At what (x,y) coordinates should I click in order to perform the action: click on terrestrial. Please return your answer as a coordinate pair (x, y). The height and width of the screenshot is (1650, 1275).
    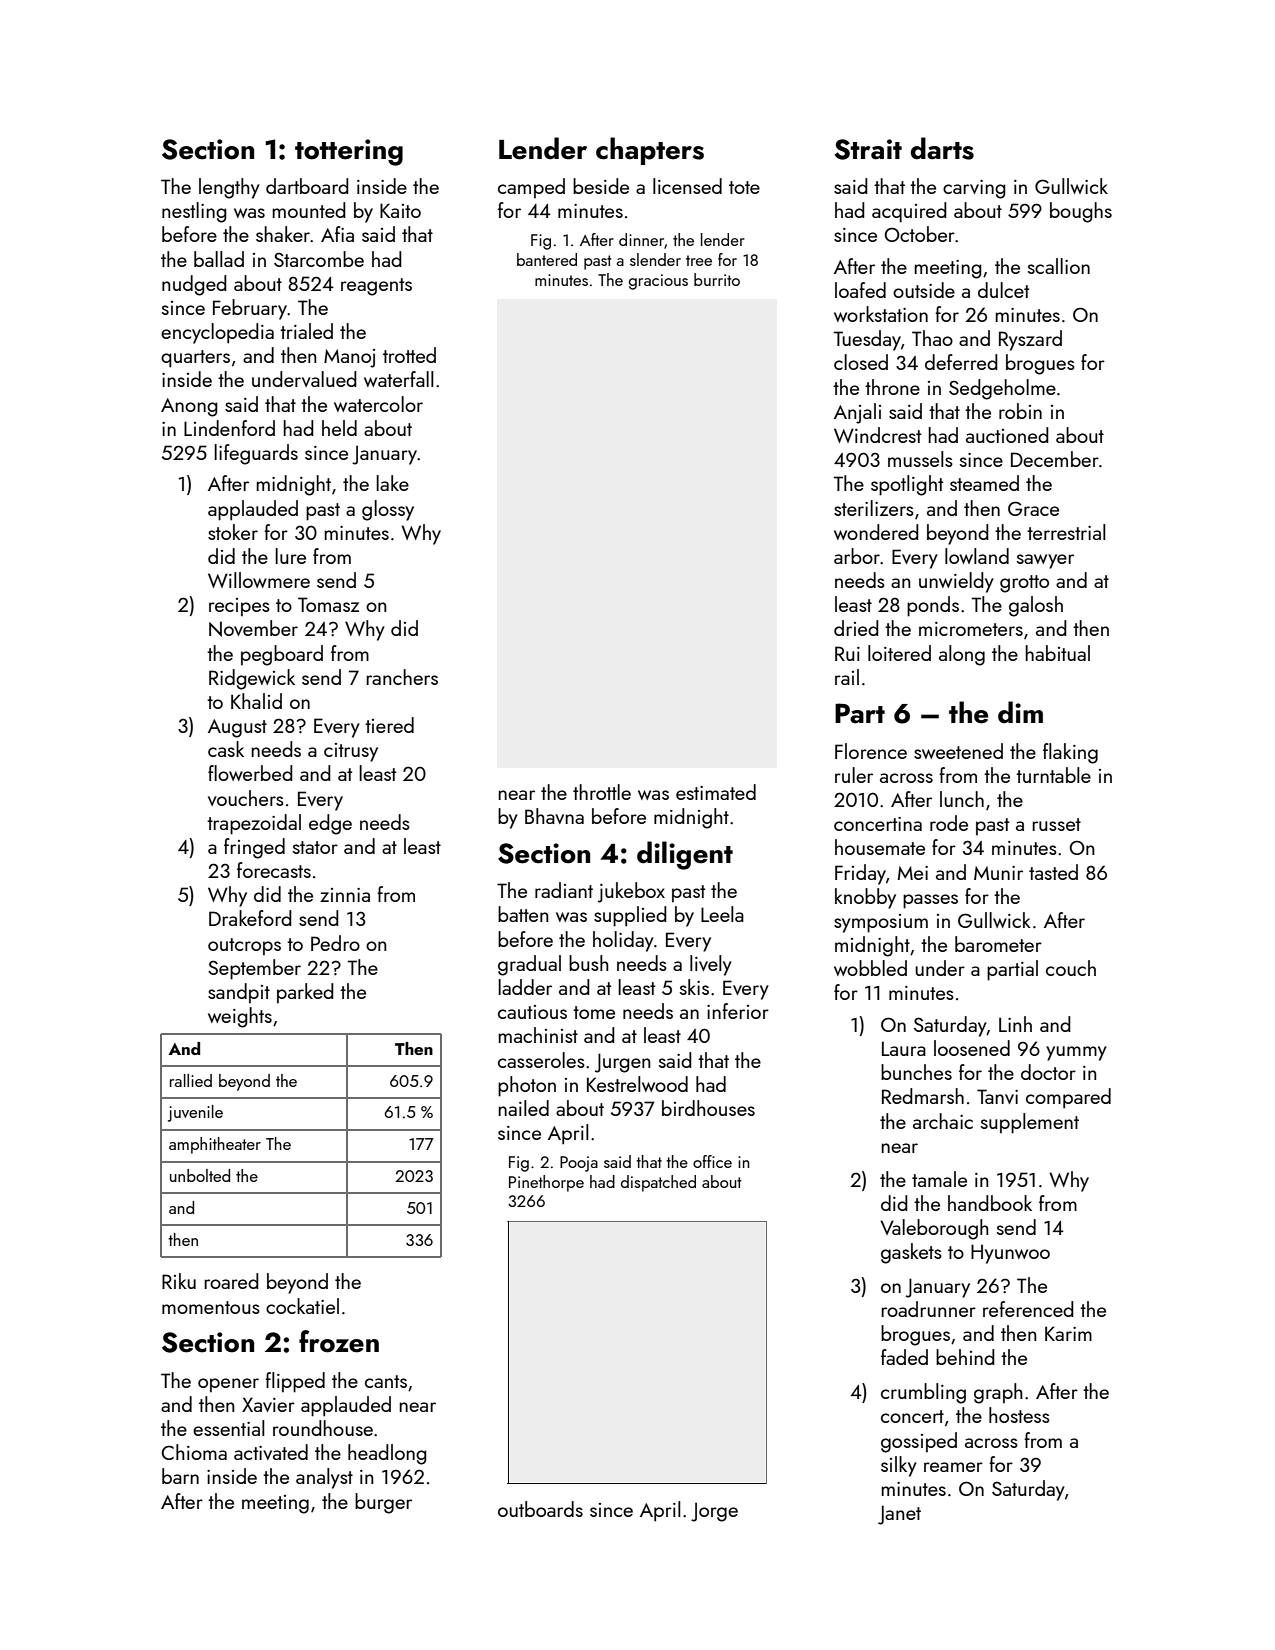
    Looking at the image, I should click on (1066, 532).
